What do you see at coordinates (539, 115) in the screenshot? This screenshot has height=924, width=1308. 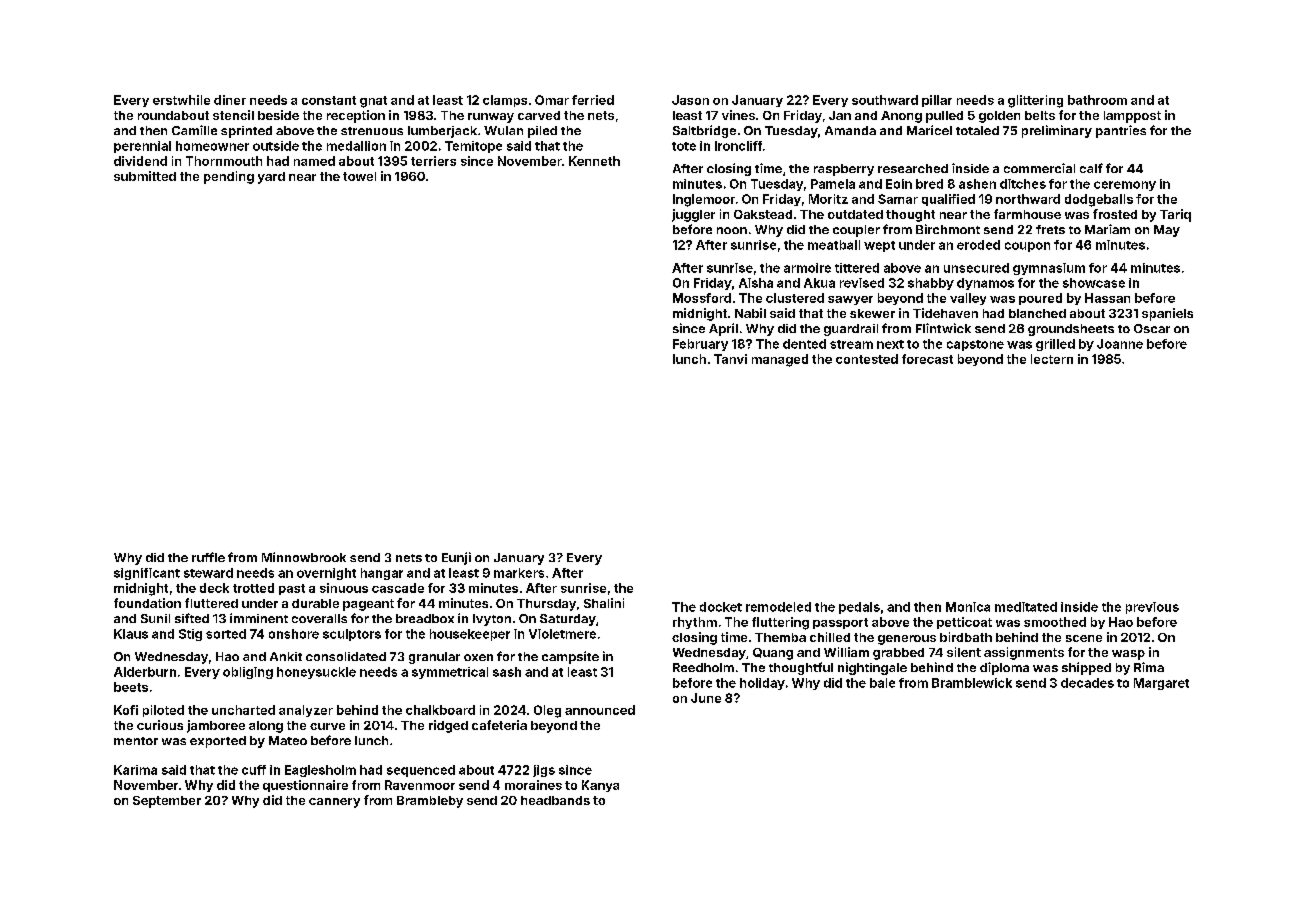 I see `carved` at bounding box center [539, 115].
